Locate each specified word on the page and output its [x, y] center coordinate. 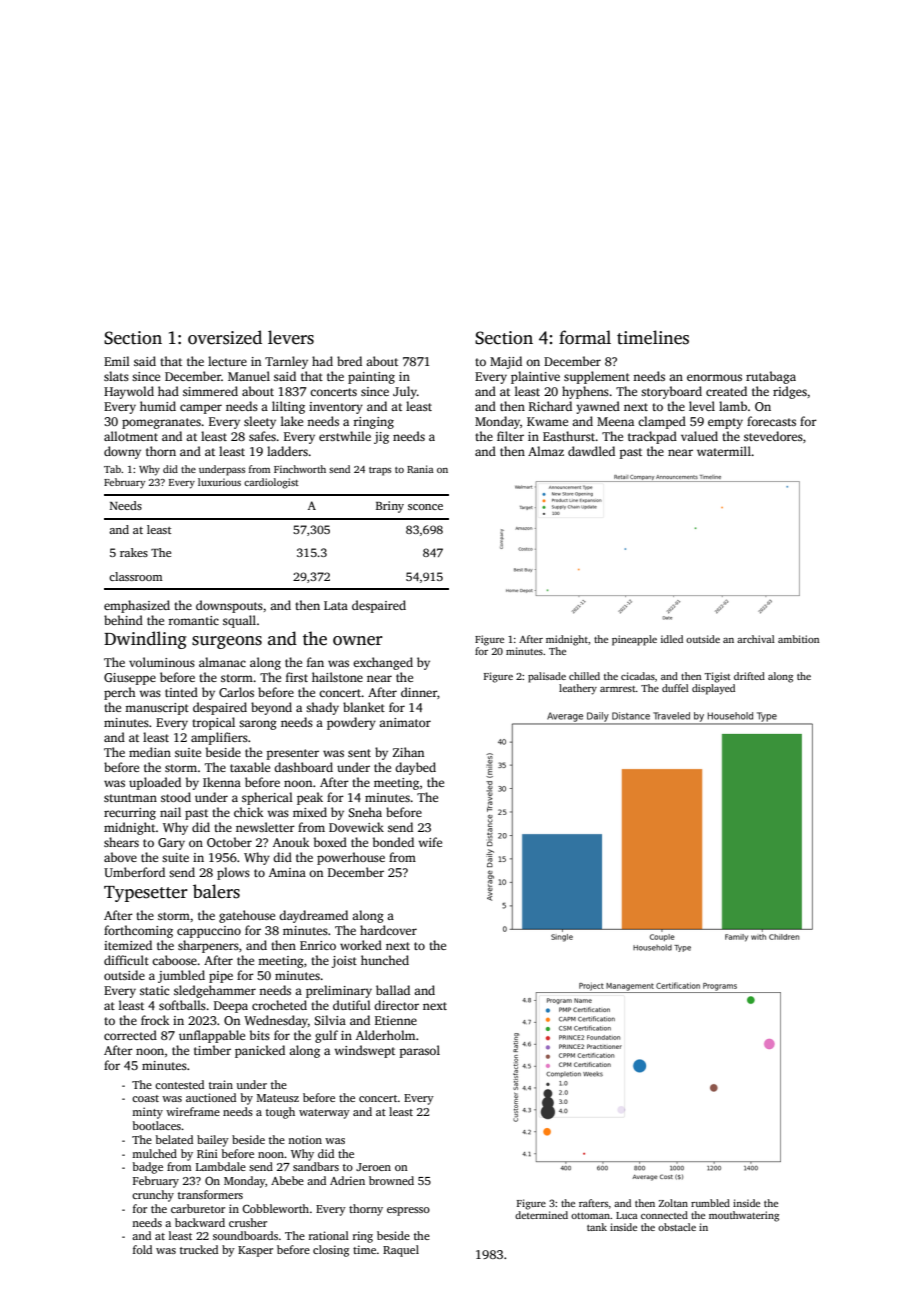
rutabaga [771, 377]
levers [291, 337]
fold [142, 1249]
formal [585, 337]
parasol [420, 1051]
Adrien [347, 1180]
